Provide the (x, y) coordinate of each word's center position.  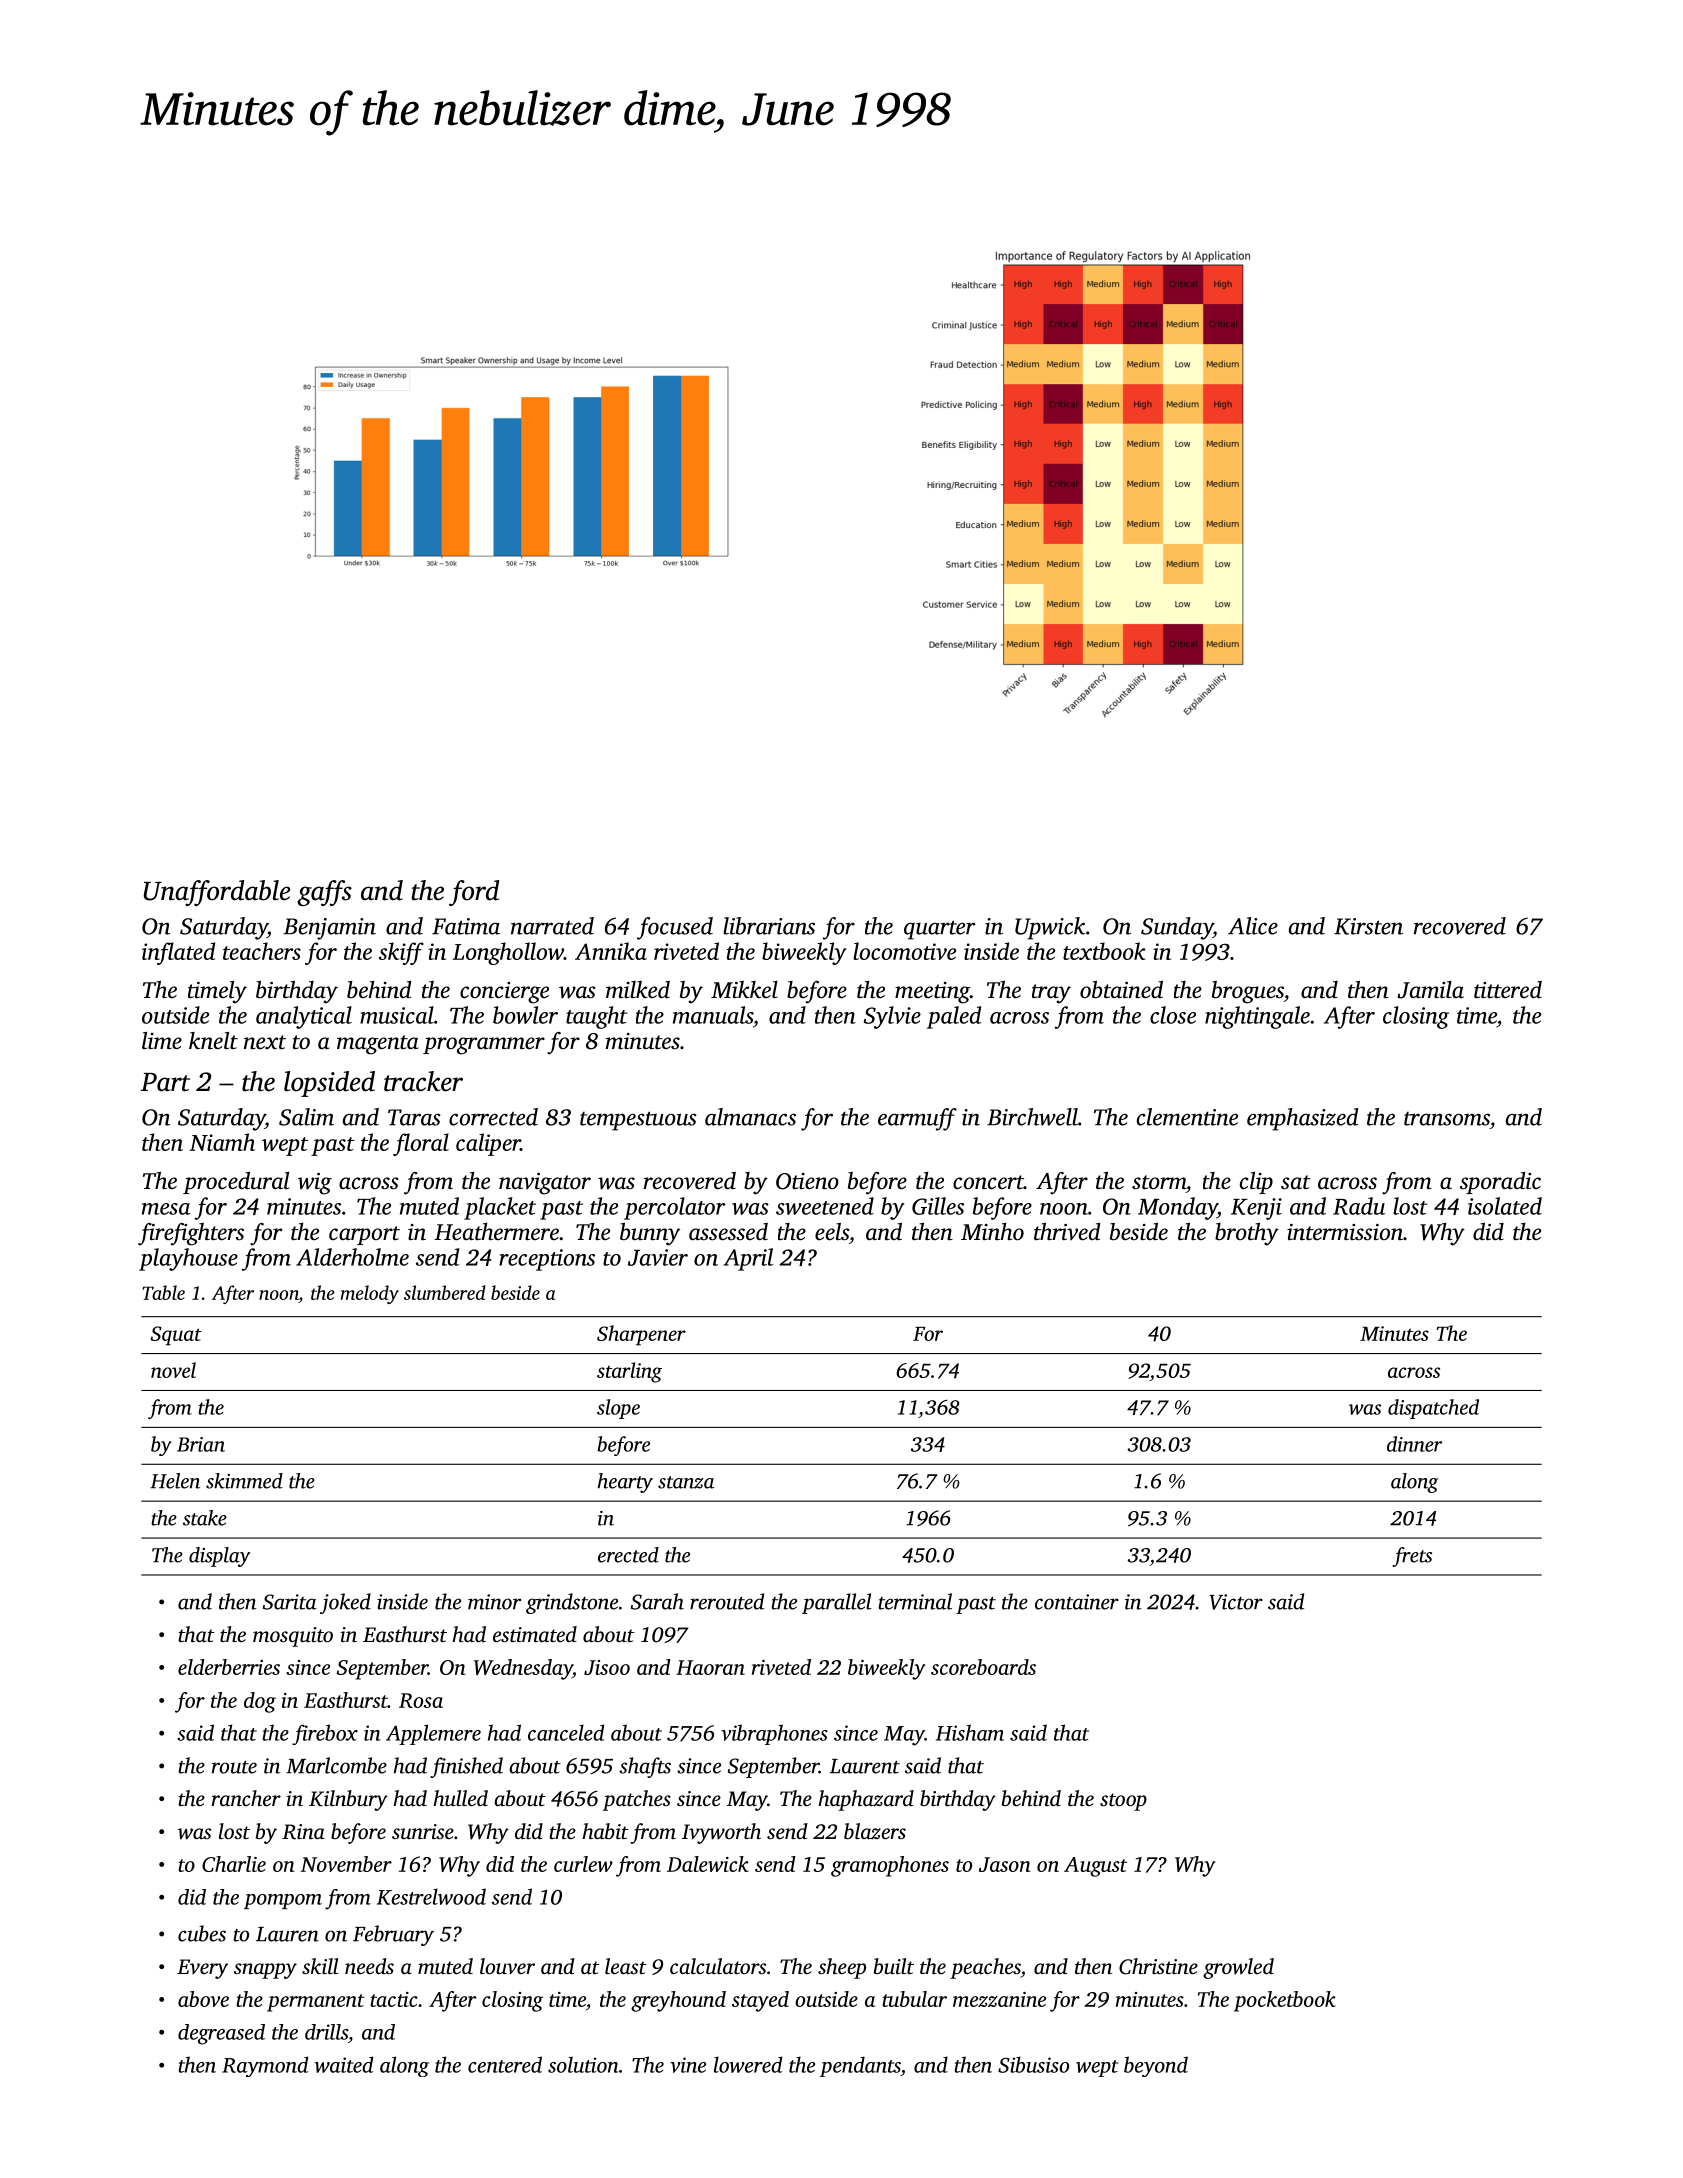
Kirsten (1368, 926)
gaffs (324, 893)
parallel (837, 1603)
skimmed (244, 1481)
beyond (1156, 2066)
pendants (860, 2066)
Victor (1236, 1602)
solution (583, 2064)
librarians (769, 926)
